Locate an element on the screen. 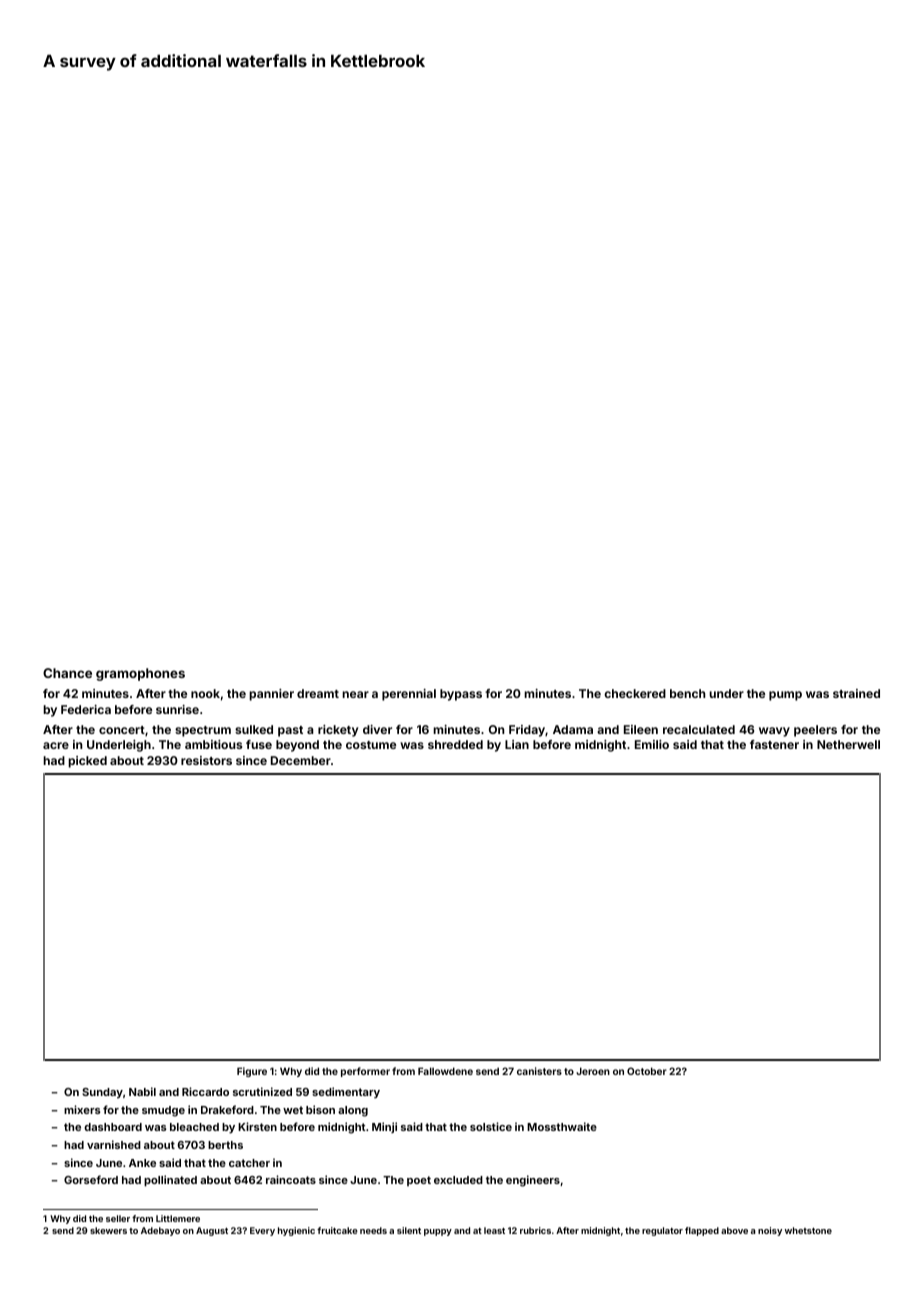 This screenshot has width=924, height=1308. Jeroen is located at coordinates (593, 1071).
